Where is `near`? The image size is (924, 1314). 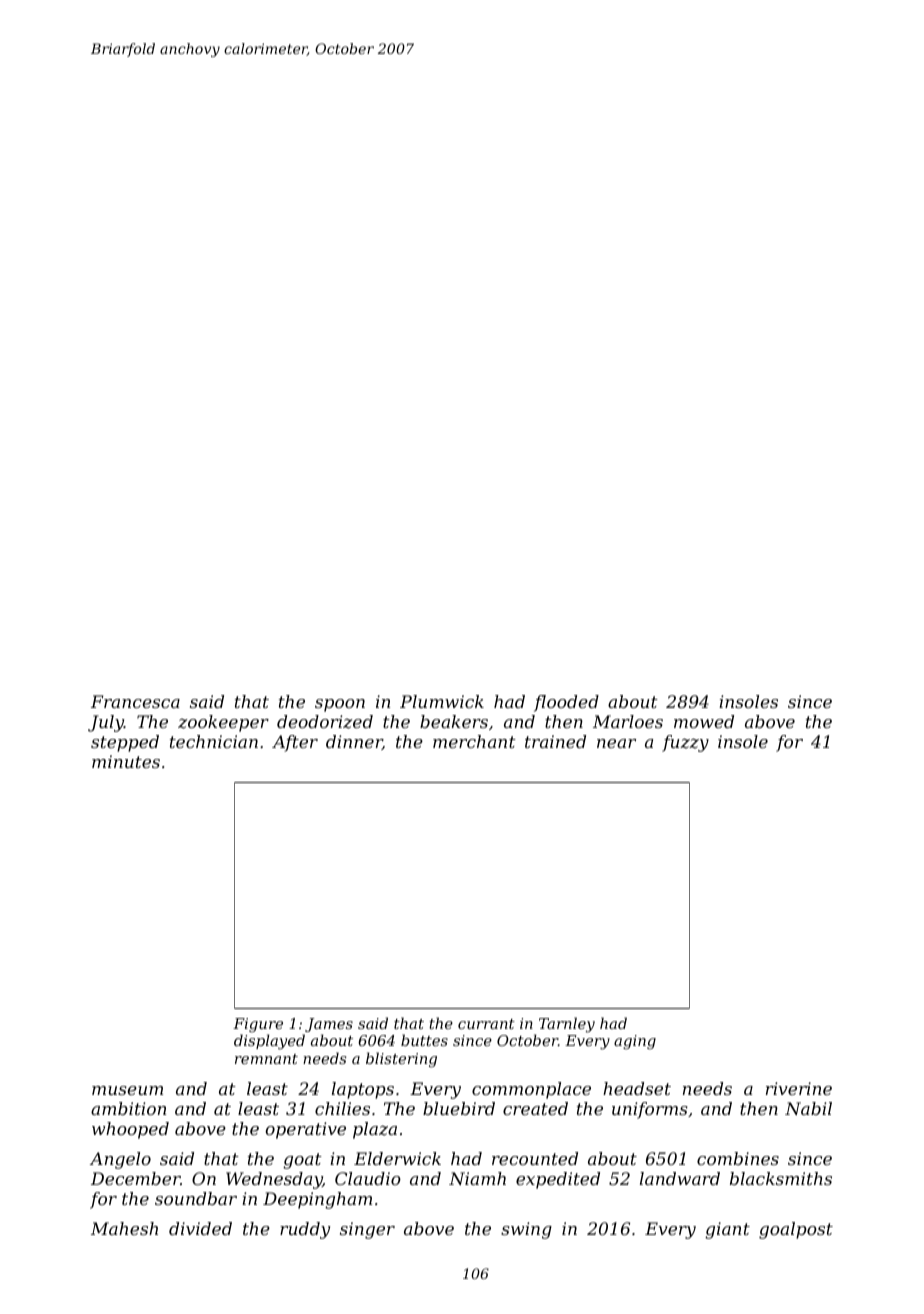 near is located at coordinates (616, 743).
